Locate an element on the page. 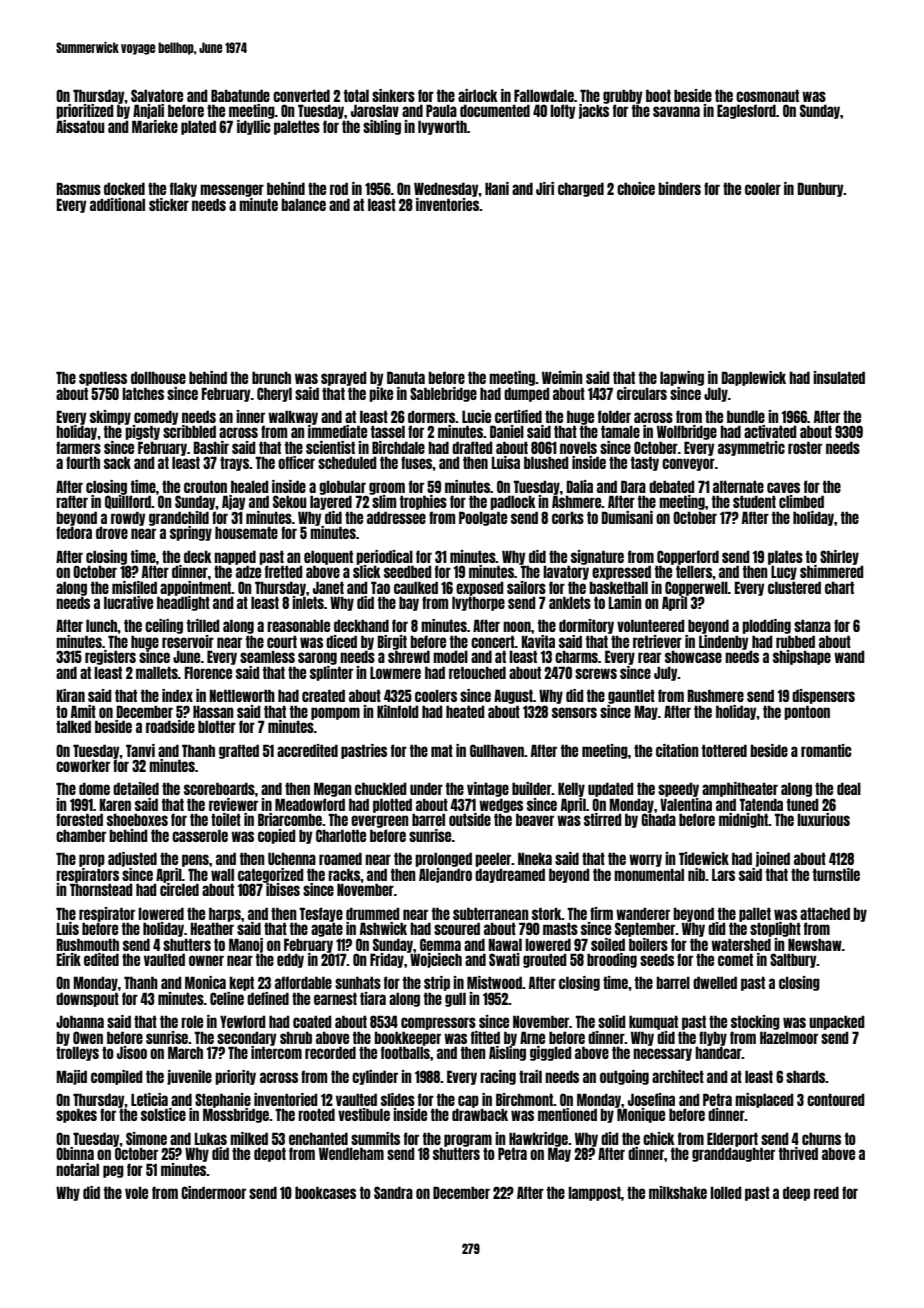 Image resolution: width=924 pixels, height=1308 pixels. plated is located at coordinates (198, 127).
